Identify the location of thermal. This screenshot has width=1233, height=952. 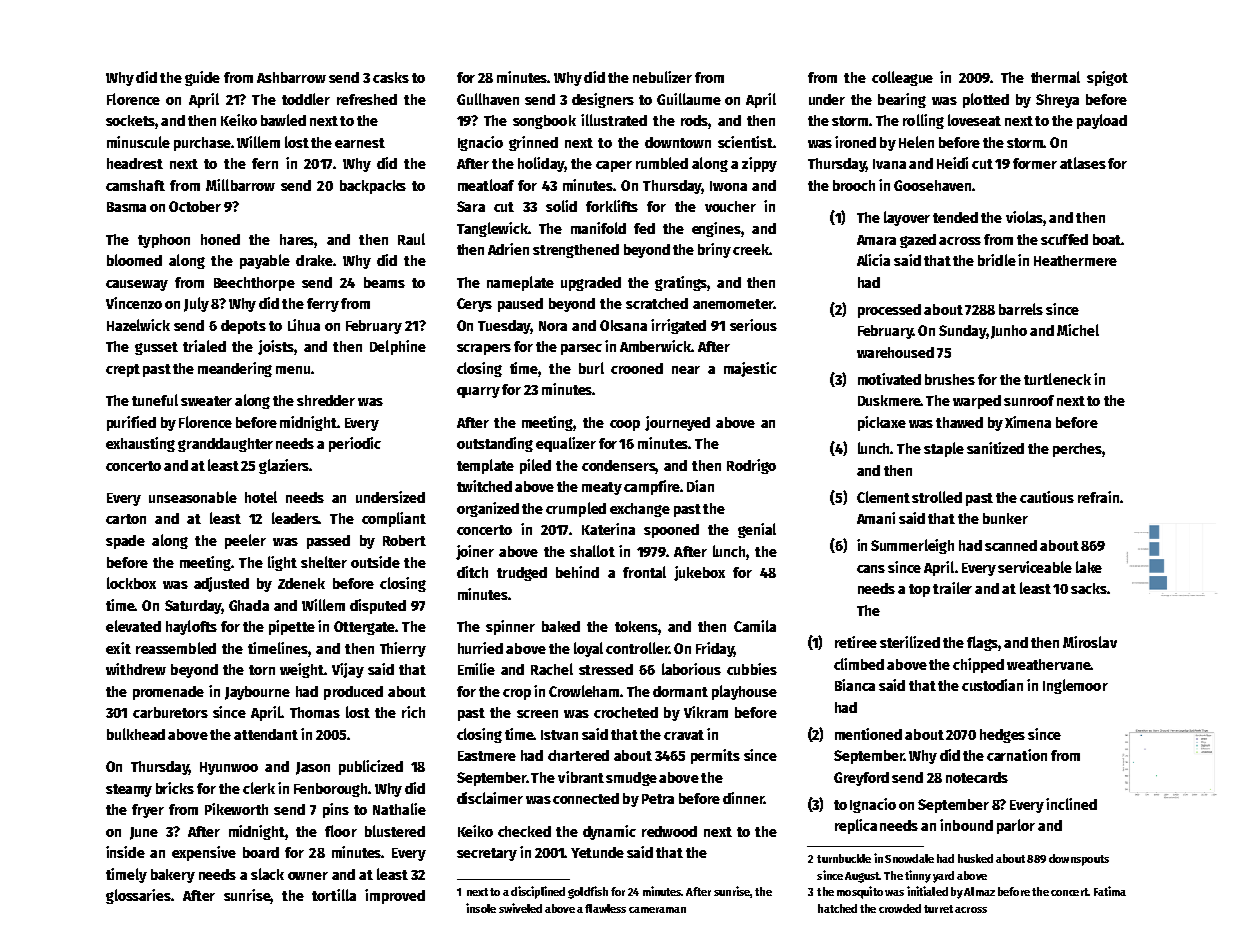
(1055, 77).
